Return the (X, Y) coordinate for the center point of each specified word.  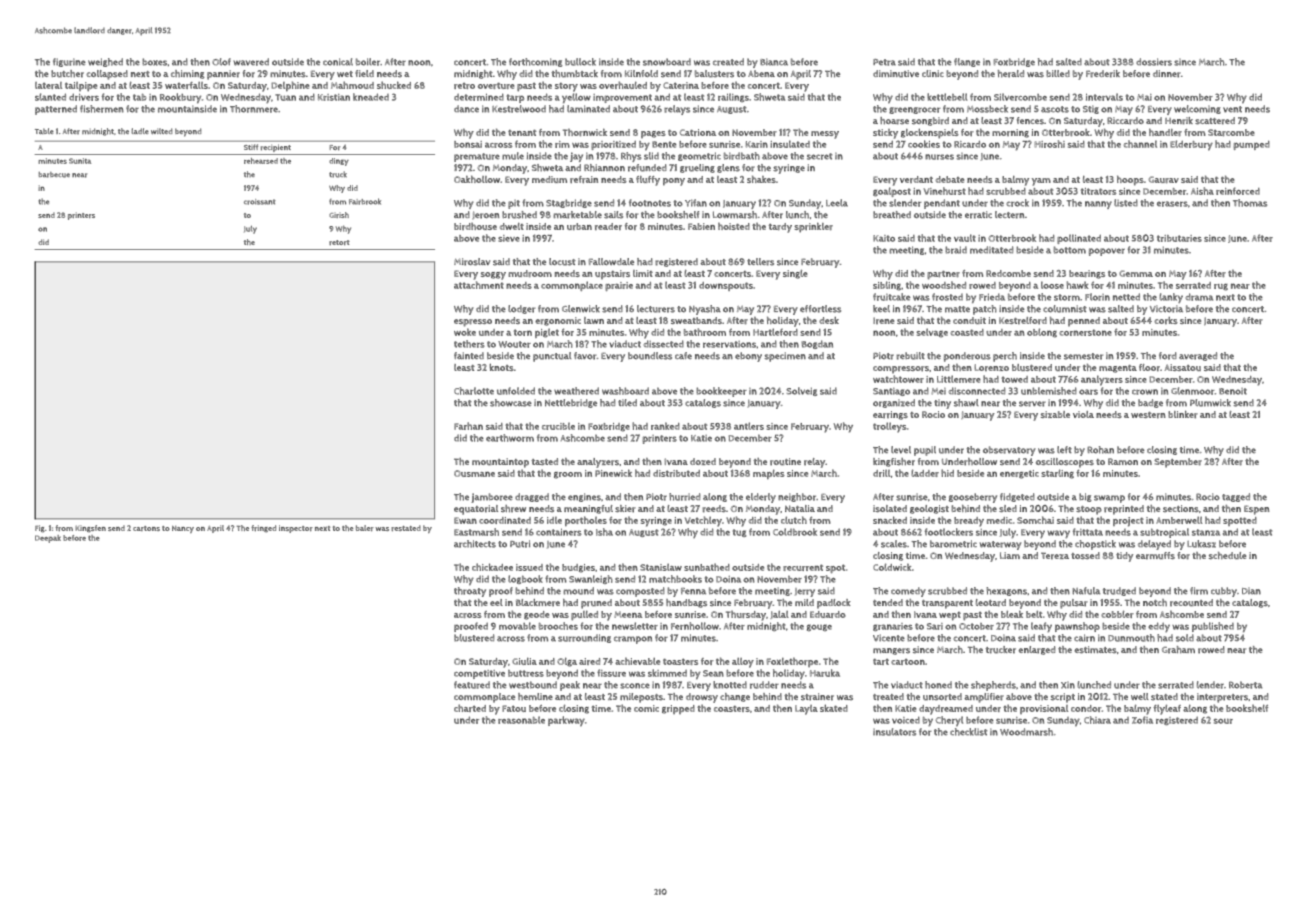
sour (1223, 721)
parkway (566, 721)
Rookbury (180, 98)
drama (1199, 297)
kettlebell (947, 97)
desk (829, 320)
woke (465, 332)
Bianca (774, 62)
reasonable (521, 720)
